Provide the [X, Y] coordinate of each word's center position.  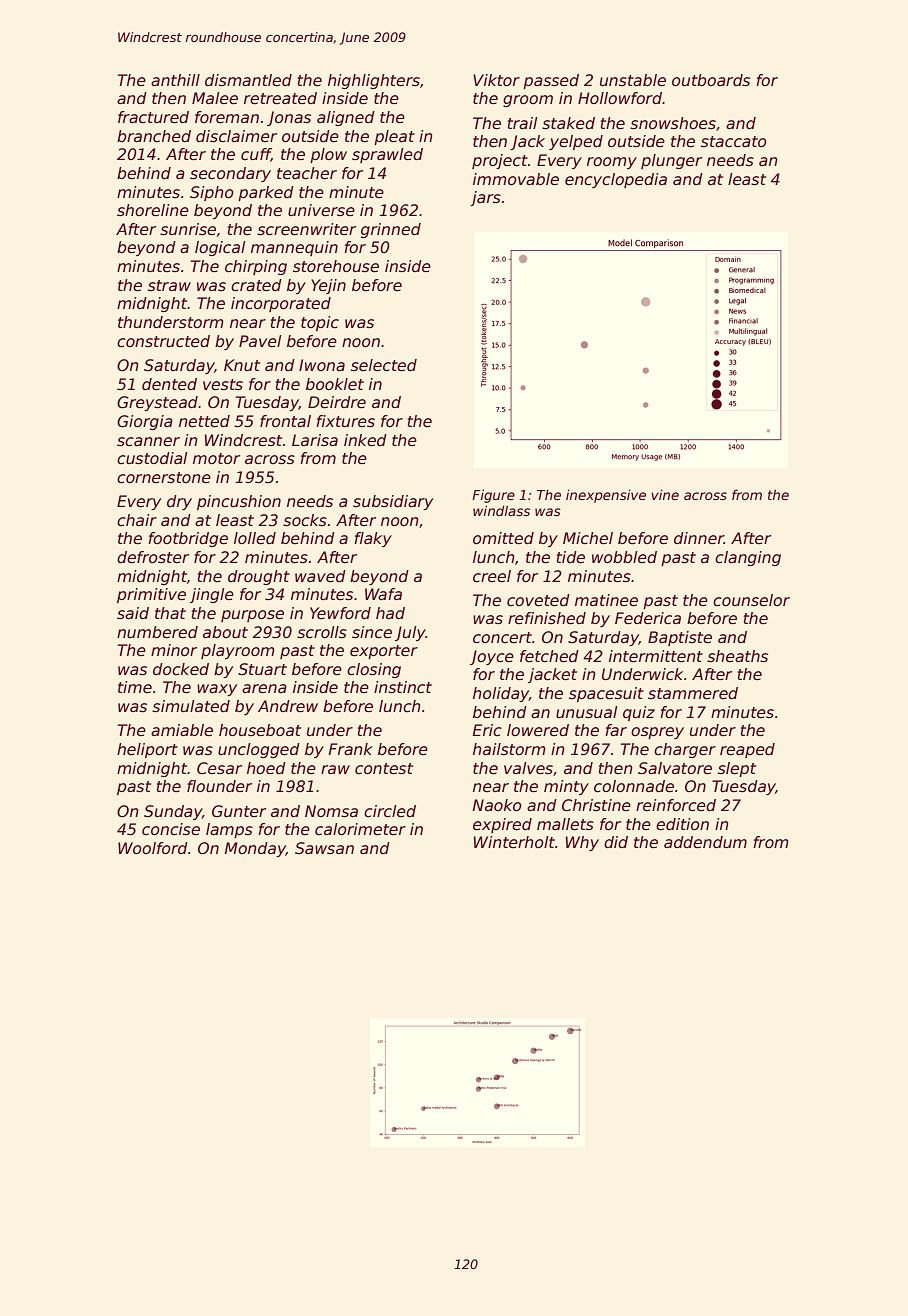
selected [384, 365]
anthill [175, 80]
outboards [711, 80]
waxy [217, 690]
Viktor [496, 80]
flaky [373, 539]
